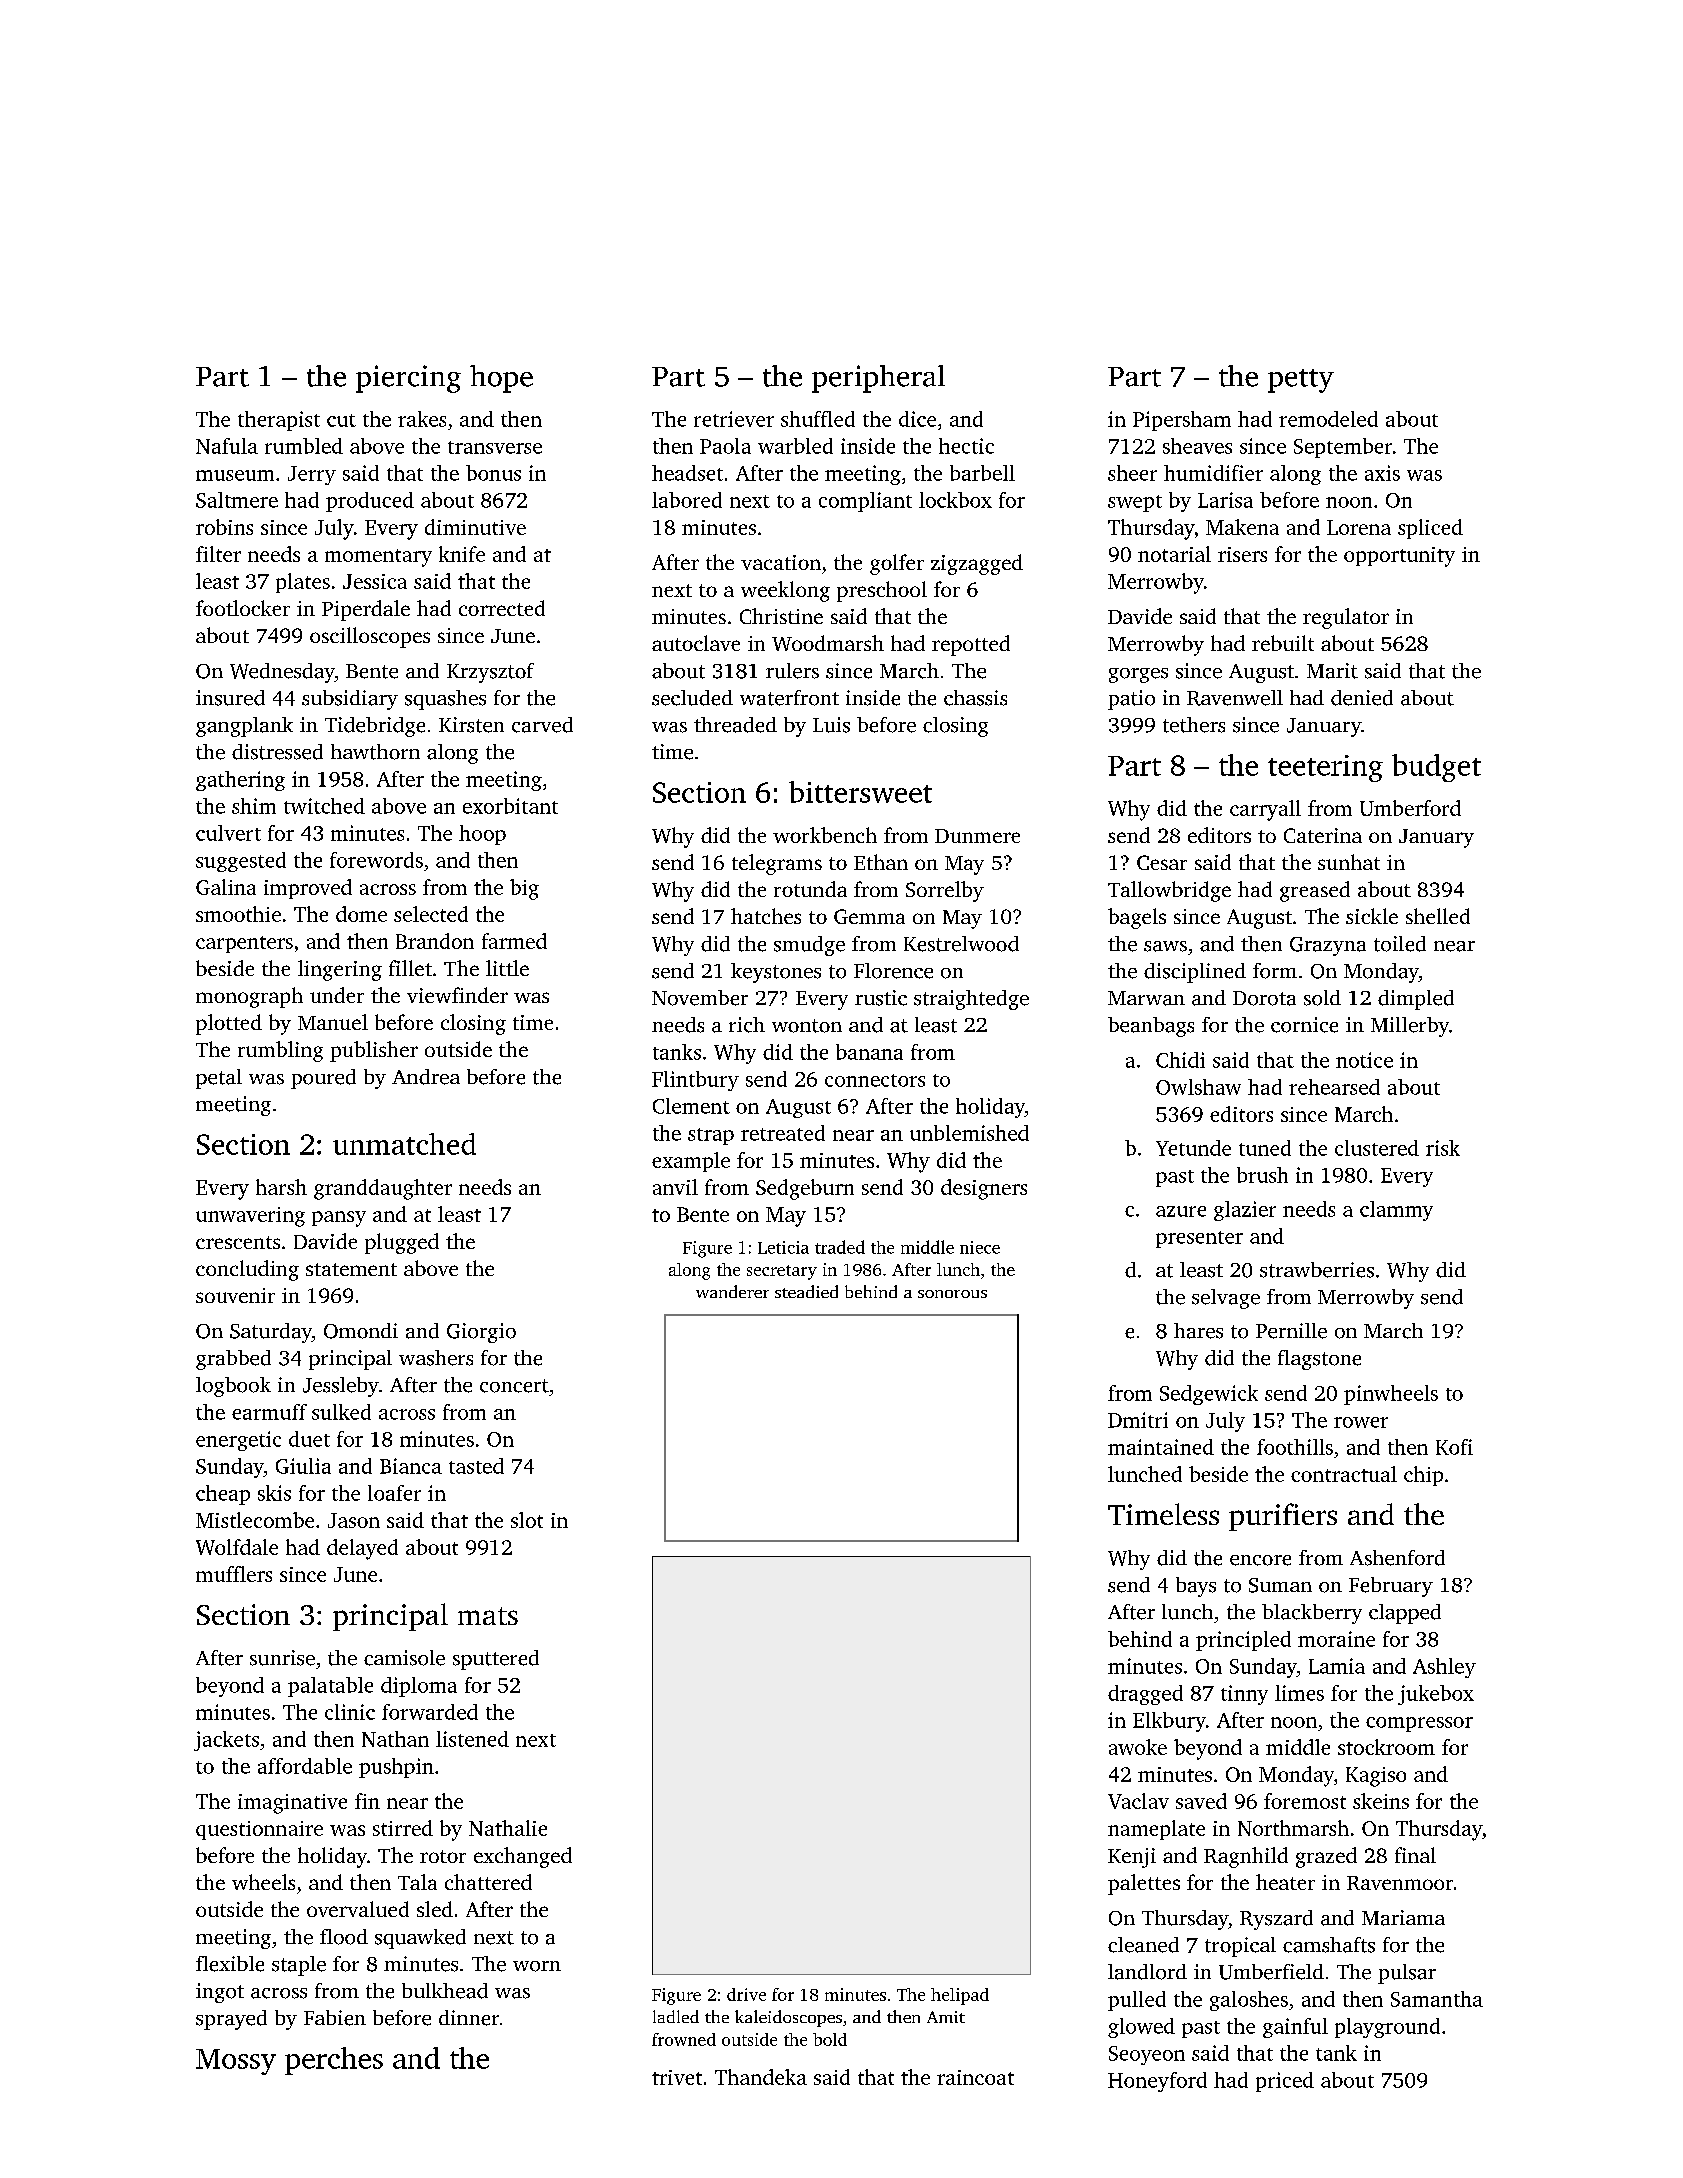  What do you see at coordinates (1146, 998) in the screenshot?
I see `Marwan` at bounding box center [1146, 998].
